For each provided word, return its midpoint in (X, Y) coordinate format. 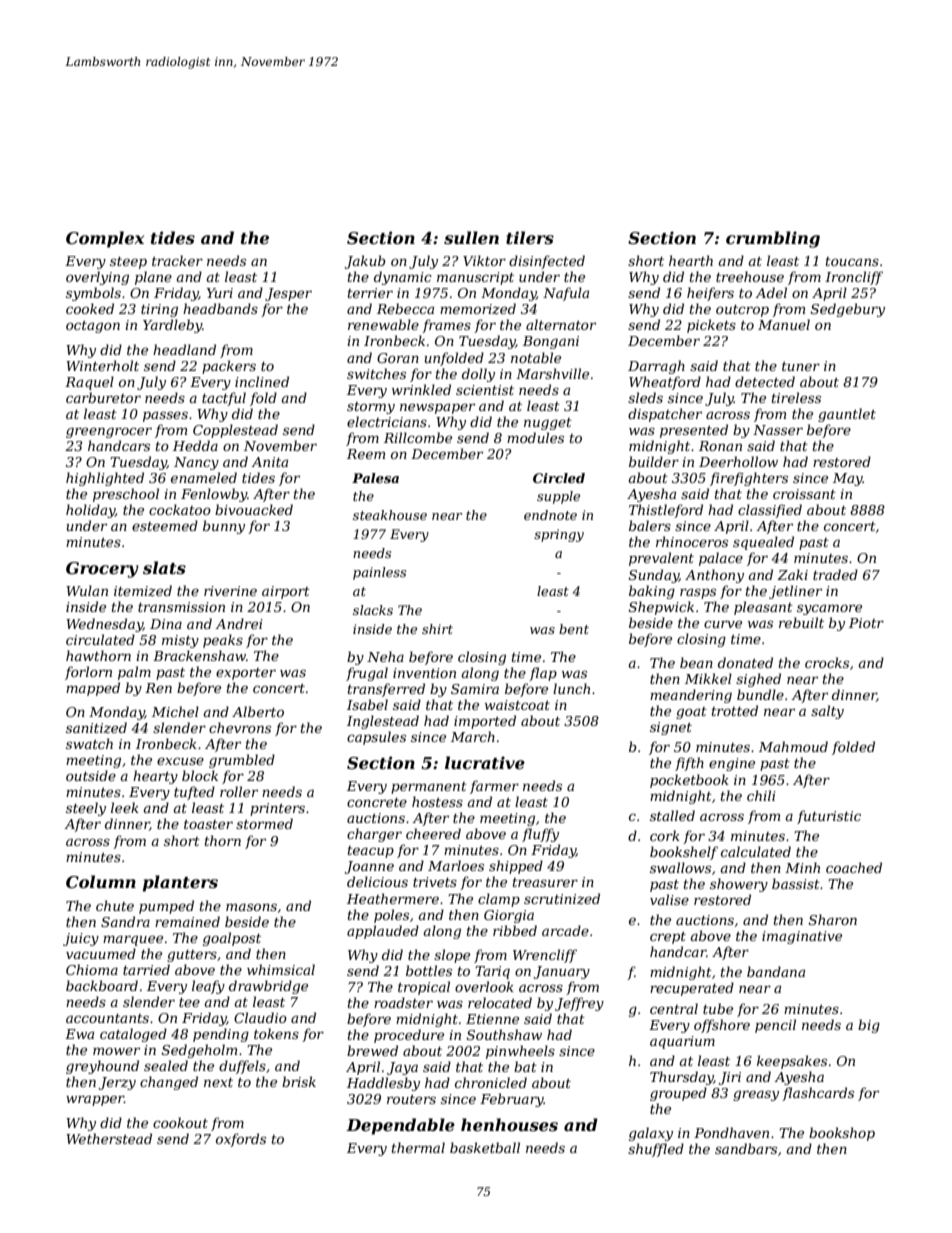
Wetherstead (109, 1138)
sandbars (746, 1148)
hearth (691, 260)
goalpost (232, 939)
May (848, 479)
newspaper (437, 408)
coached (854, 867)
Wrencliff (545, 956)
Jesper (288, 294)
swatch (89, 743)
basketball (485, 1147)
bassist (796, 883)
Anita (269, 462)
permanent (429, 788)
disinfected (547, 262)
